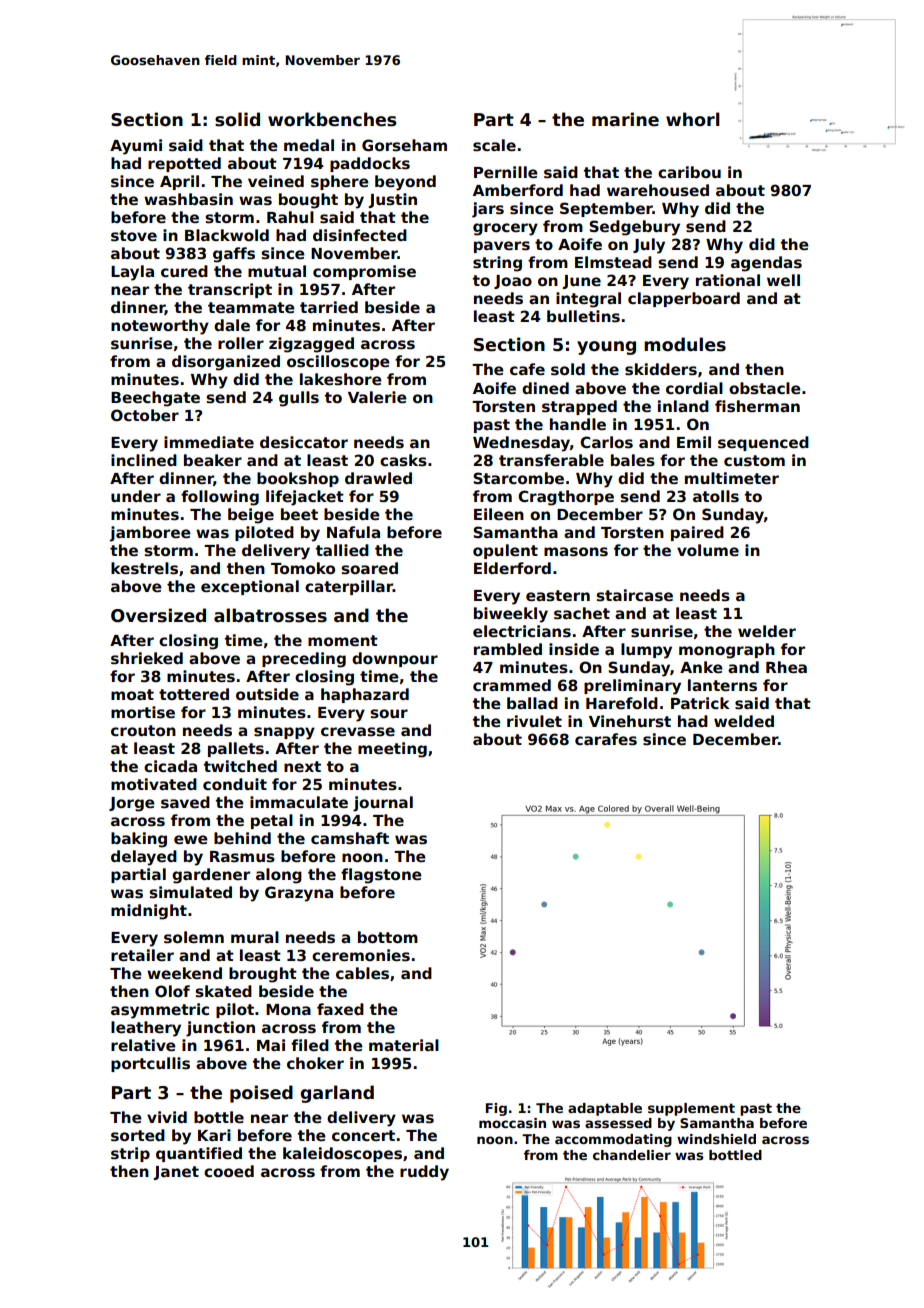 This screenshot has width=924, height=1308. I want to click on ewe, so click(191, 839).
